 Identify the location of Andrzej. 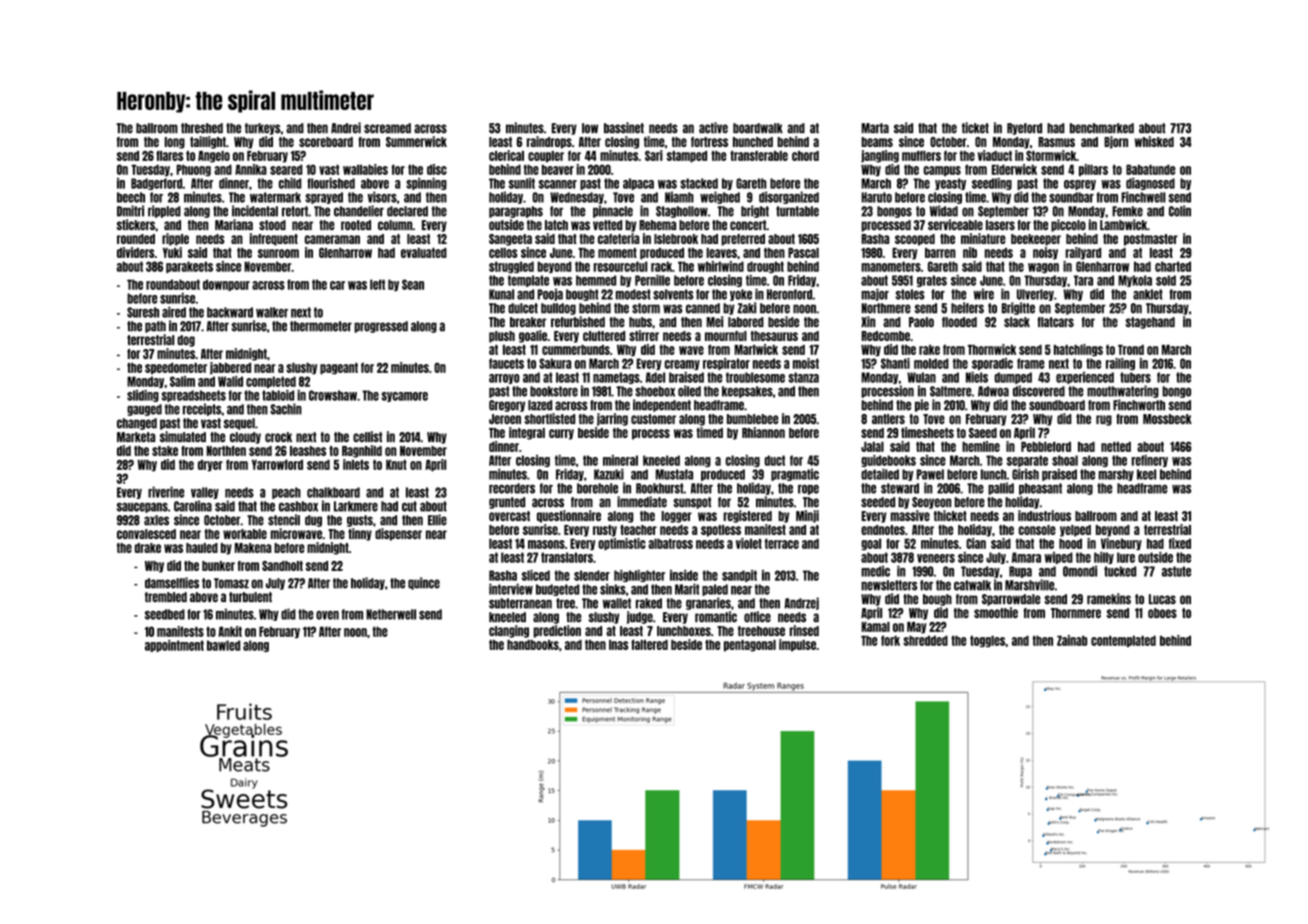
(801, 603).
